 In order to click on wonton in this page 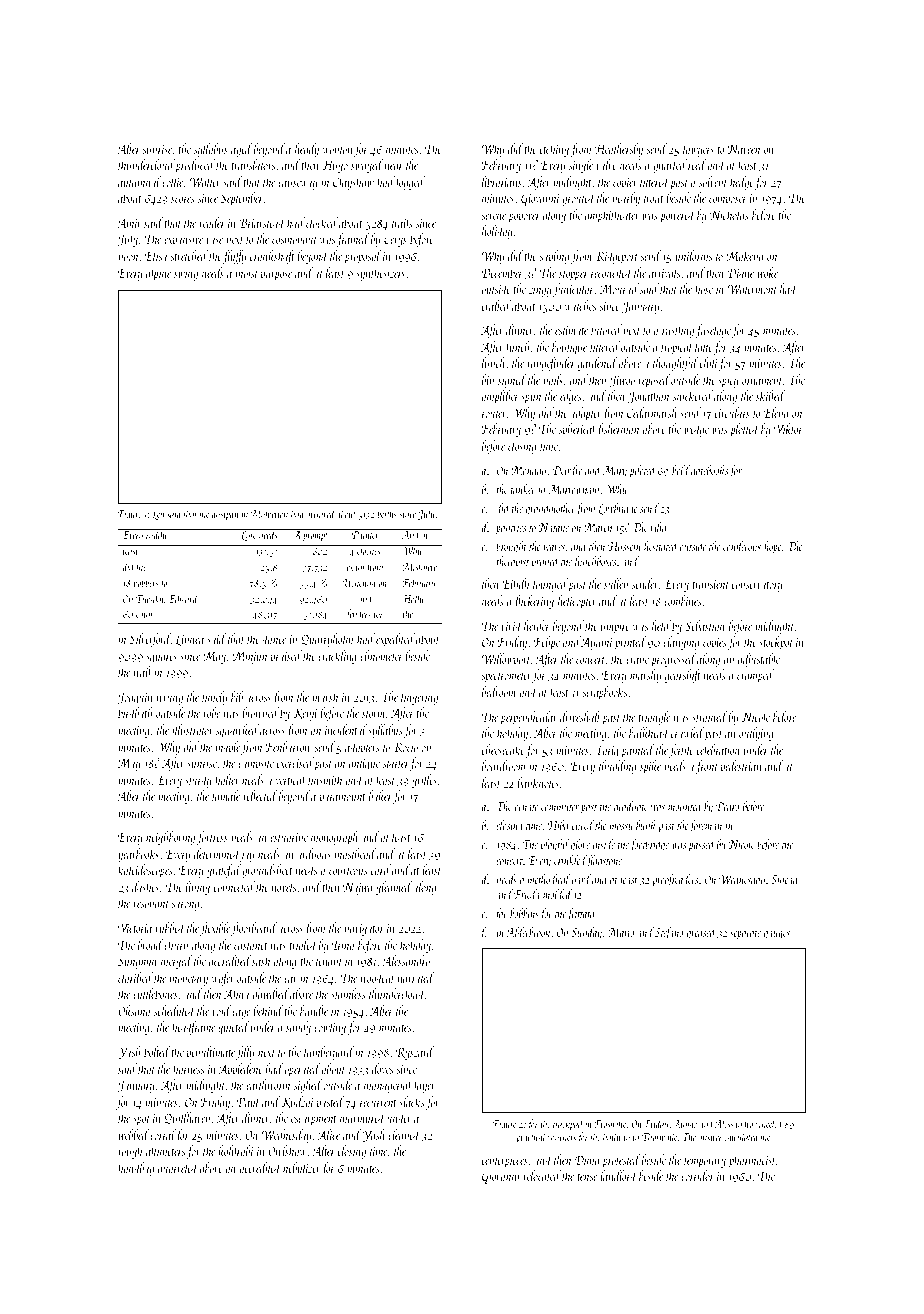, I will do `click(338, 150)`.
